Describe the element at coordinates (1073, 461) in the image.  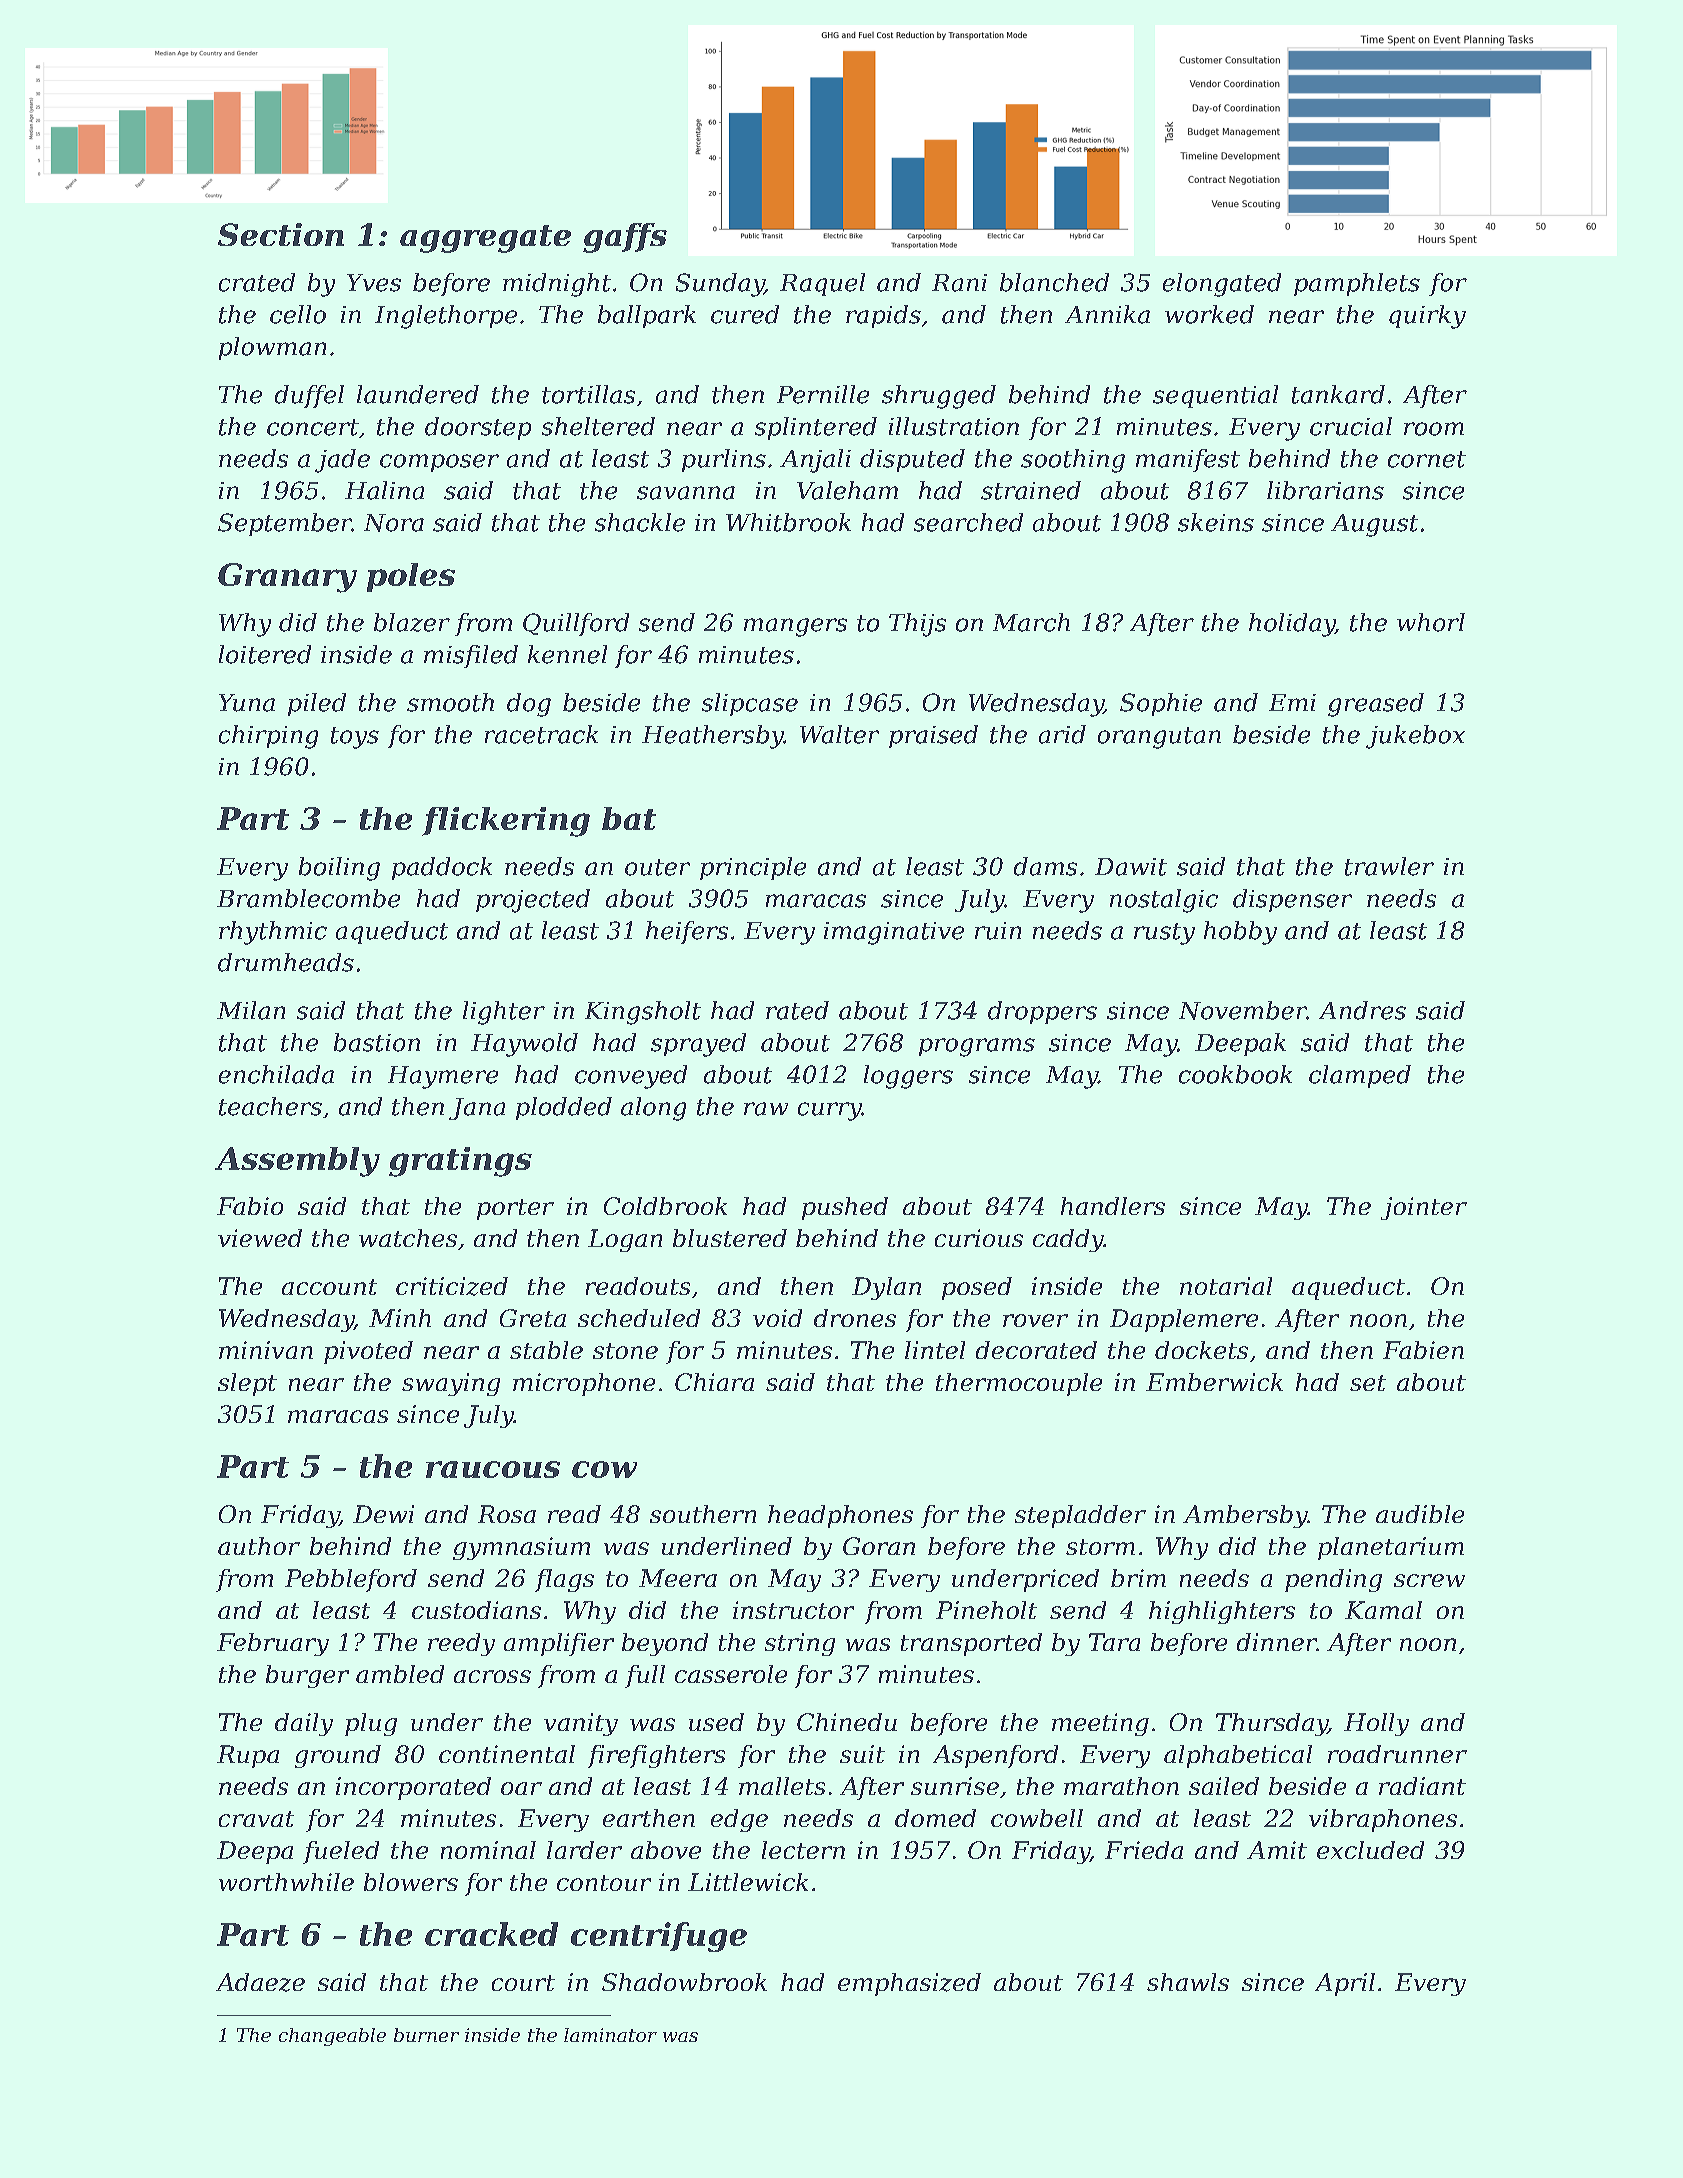
I see `soothing` at that location.
